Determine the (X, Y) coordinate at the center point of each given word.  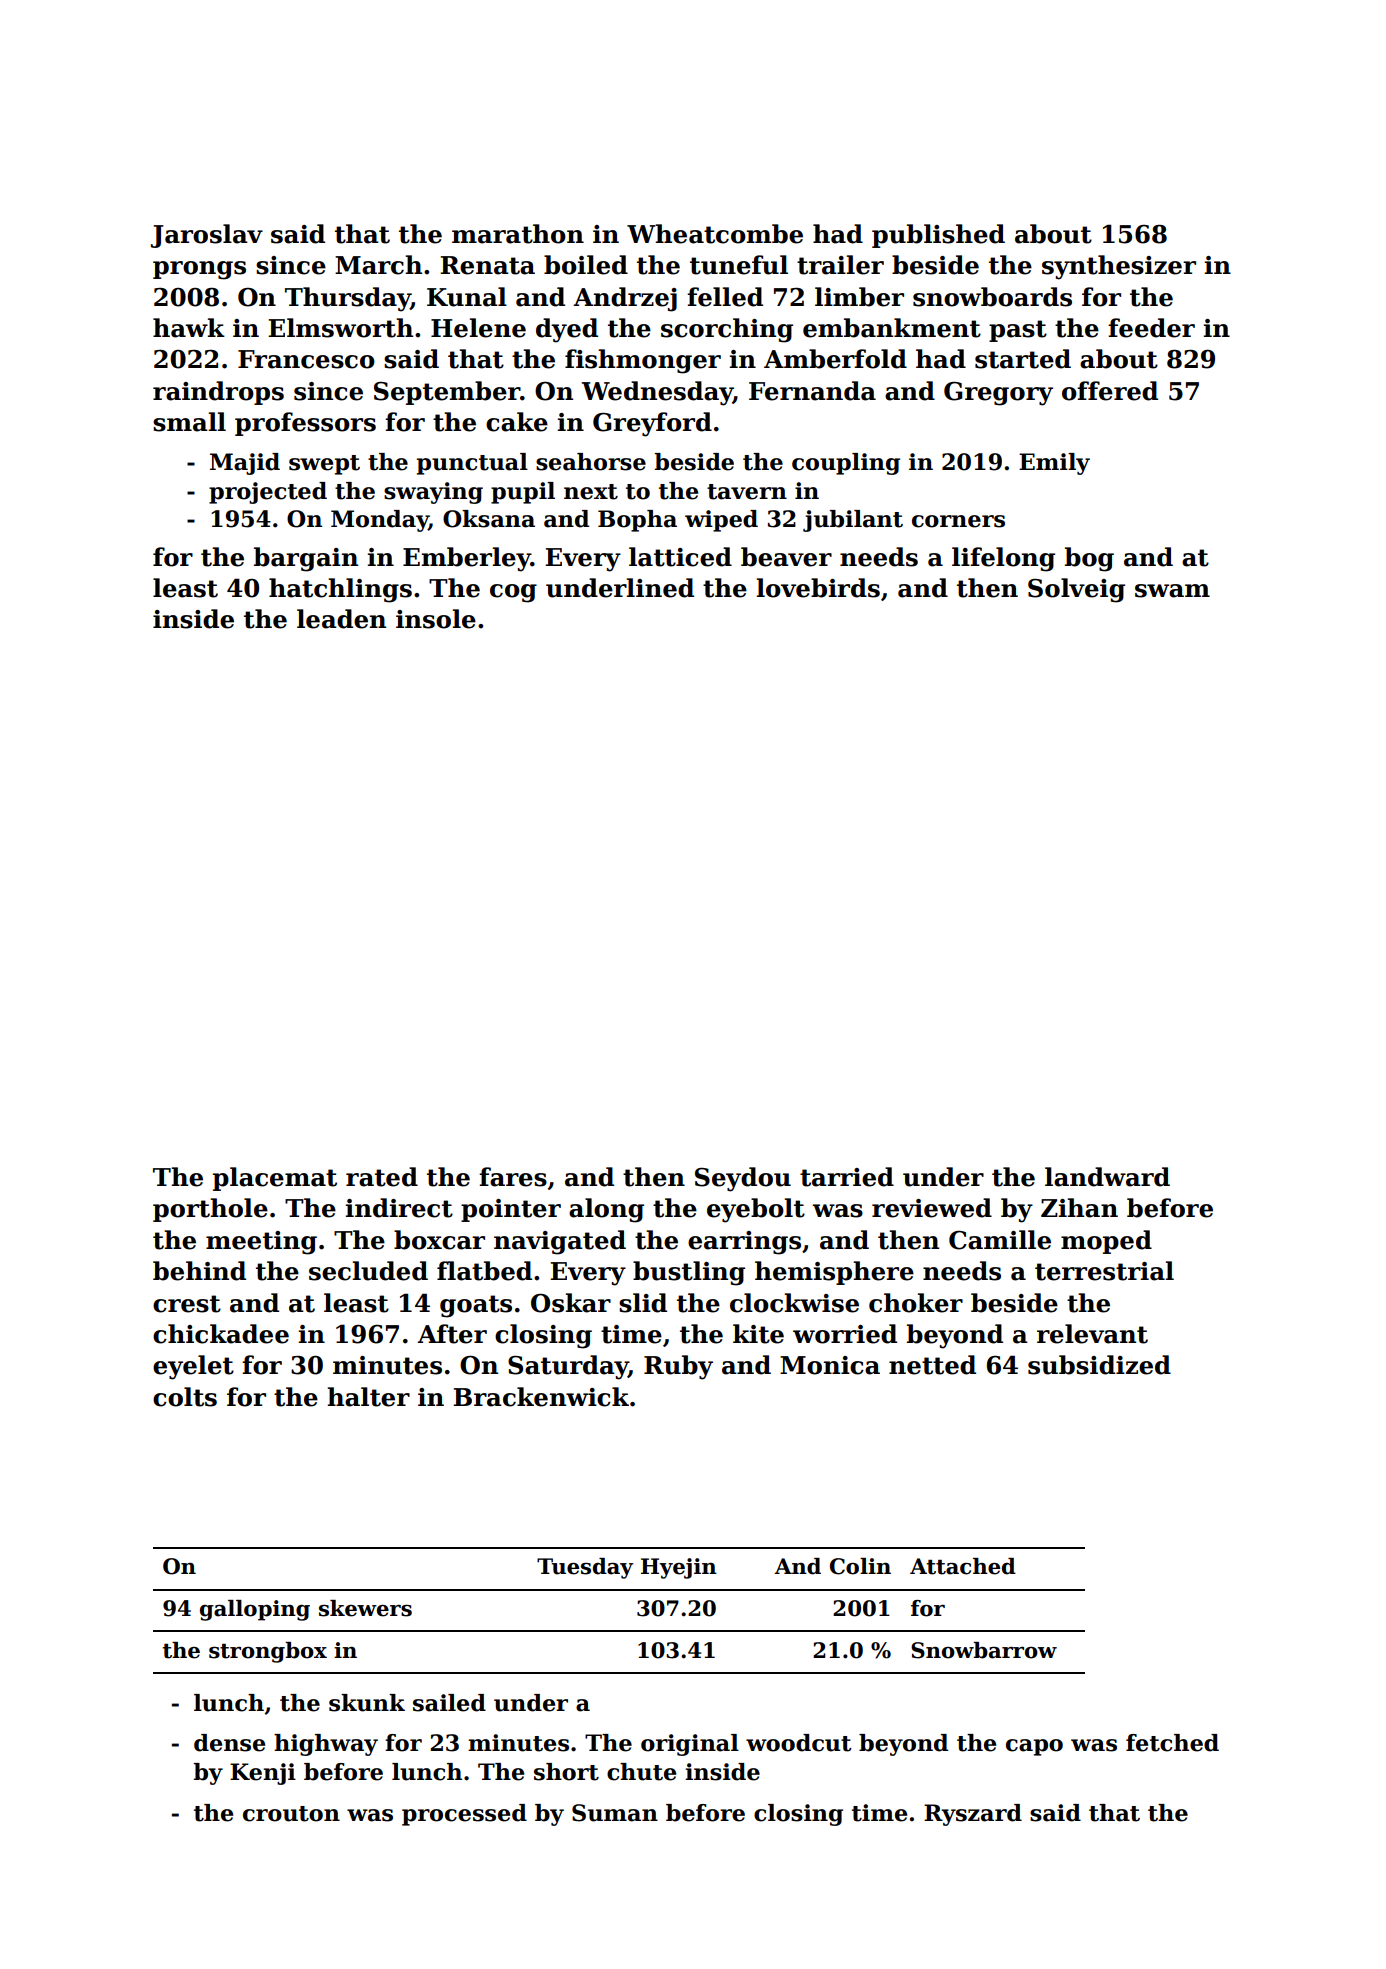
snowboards (992, 297)
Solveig (1076, 590)
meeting (261, 1243)
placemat (275, 1179)
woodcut (798, 1743)
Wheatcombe (715, 234)
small (189, 422)
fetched (1172, 1743)
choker (916, 1303)
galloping (255, 1610)
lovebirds (818, 588)
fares (513, 1177)
